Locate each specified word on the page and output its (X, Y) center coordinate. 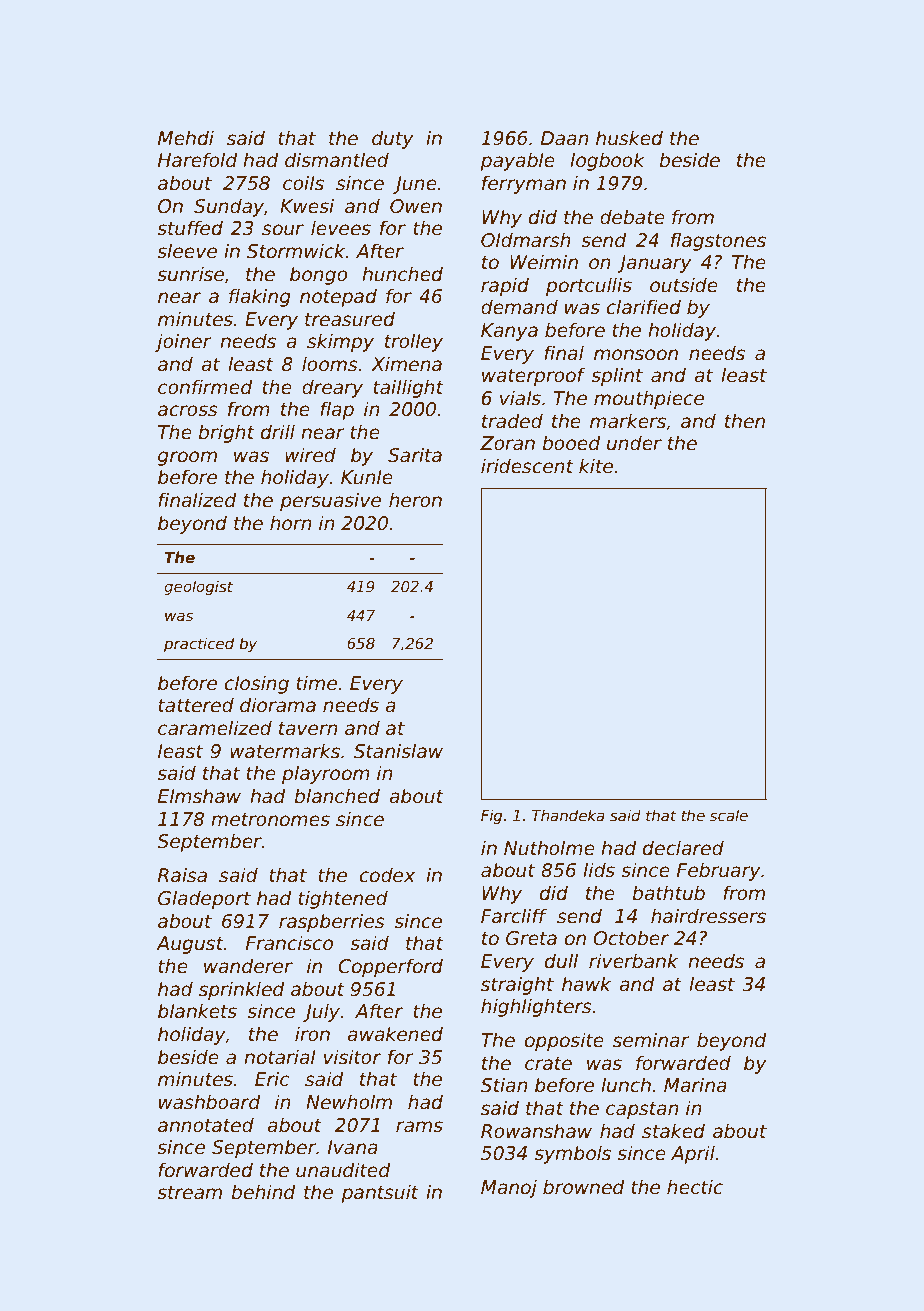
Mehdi (186, 138)
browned (583, 1187)
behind (263, 1192)
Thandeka (568, 815)
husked (629, 138)
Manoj (509, 1188)
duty (393, 139)
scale (729, 815)
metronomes (270, 820)
